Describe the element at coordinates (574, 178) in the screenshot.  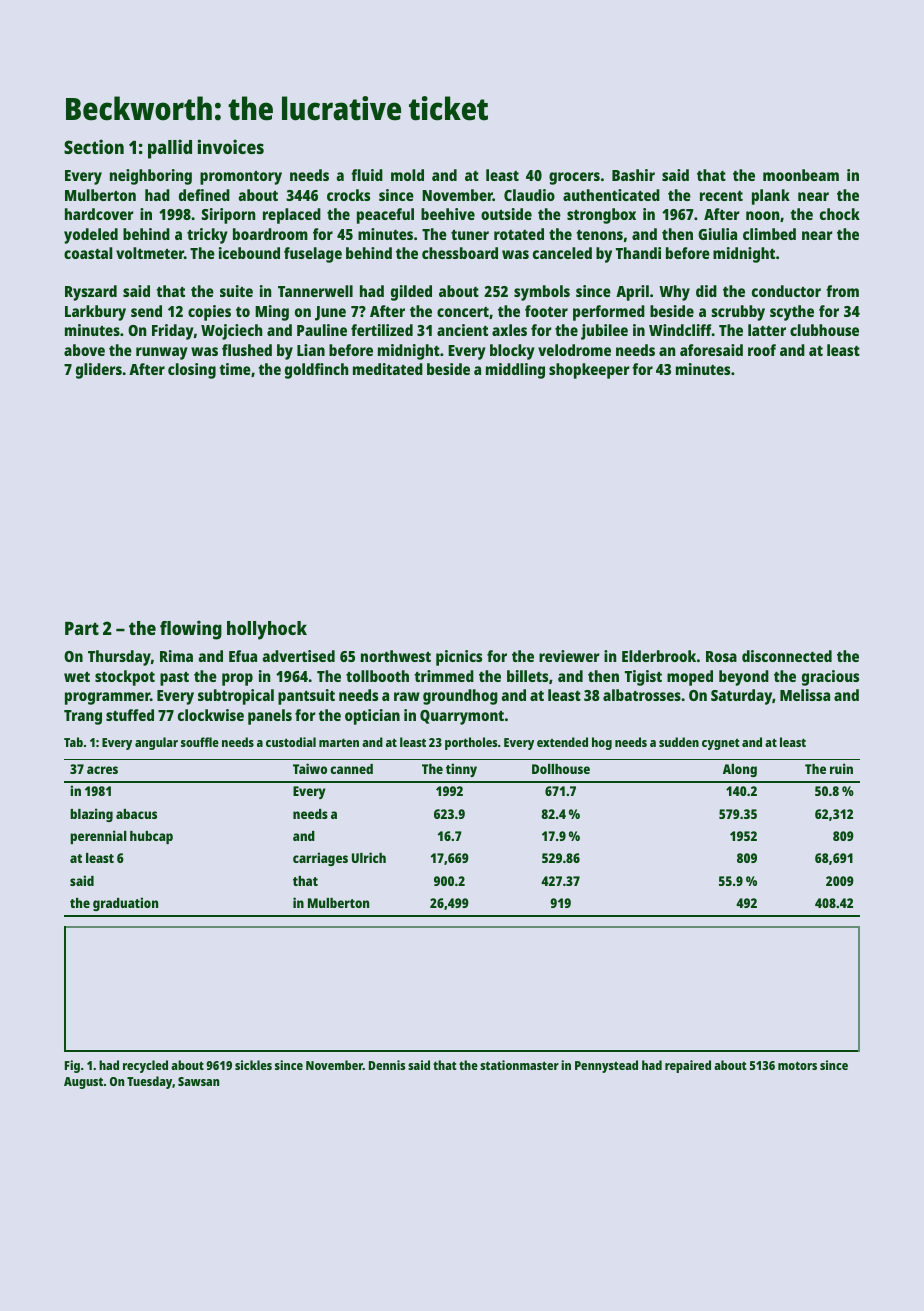
I see `grocers` at that location.
